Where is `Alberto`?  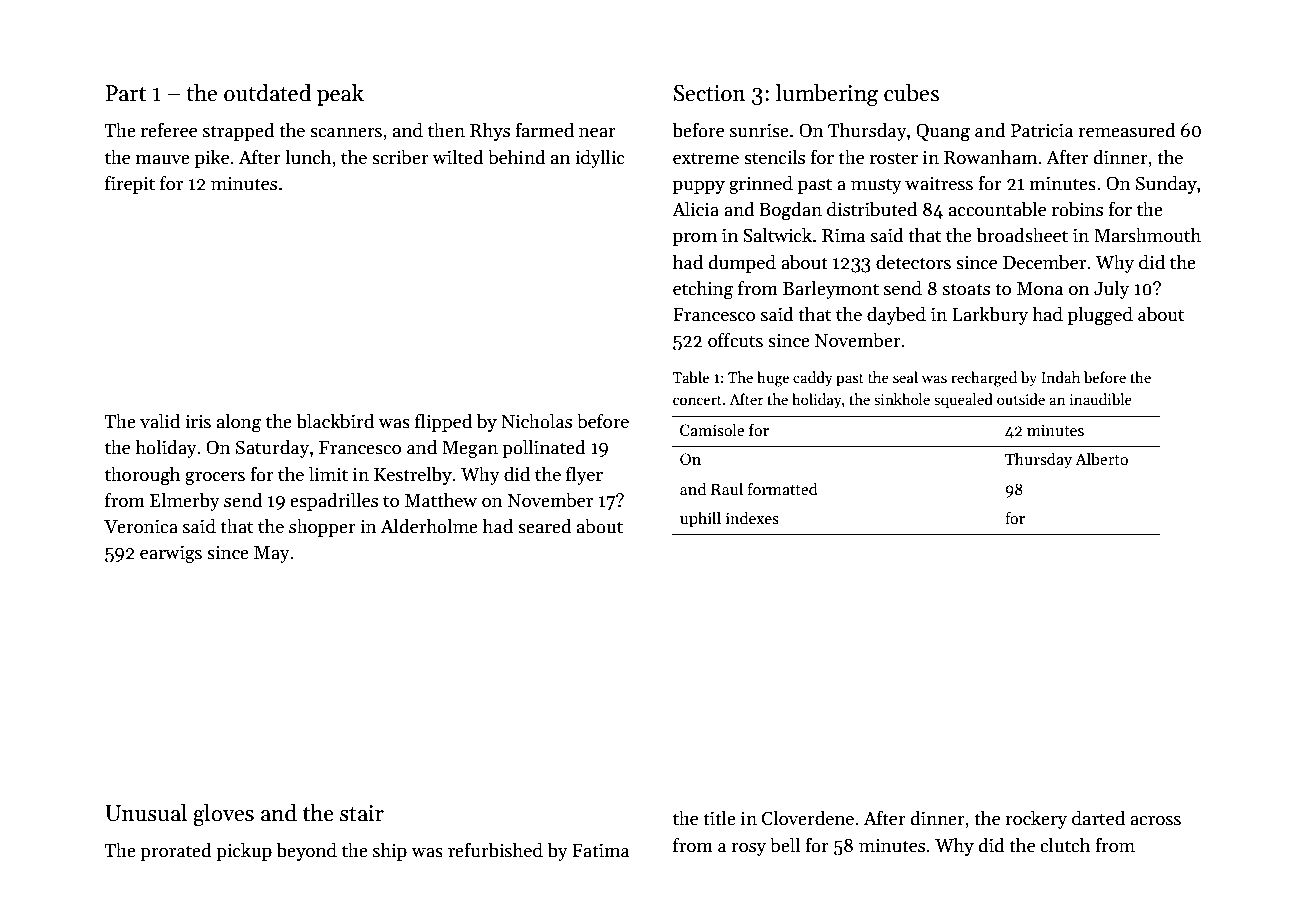 Alberto is located at coordinates (1101, 459).
